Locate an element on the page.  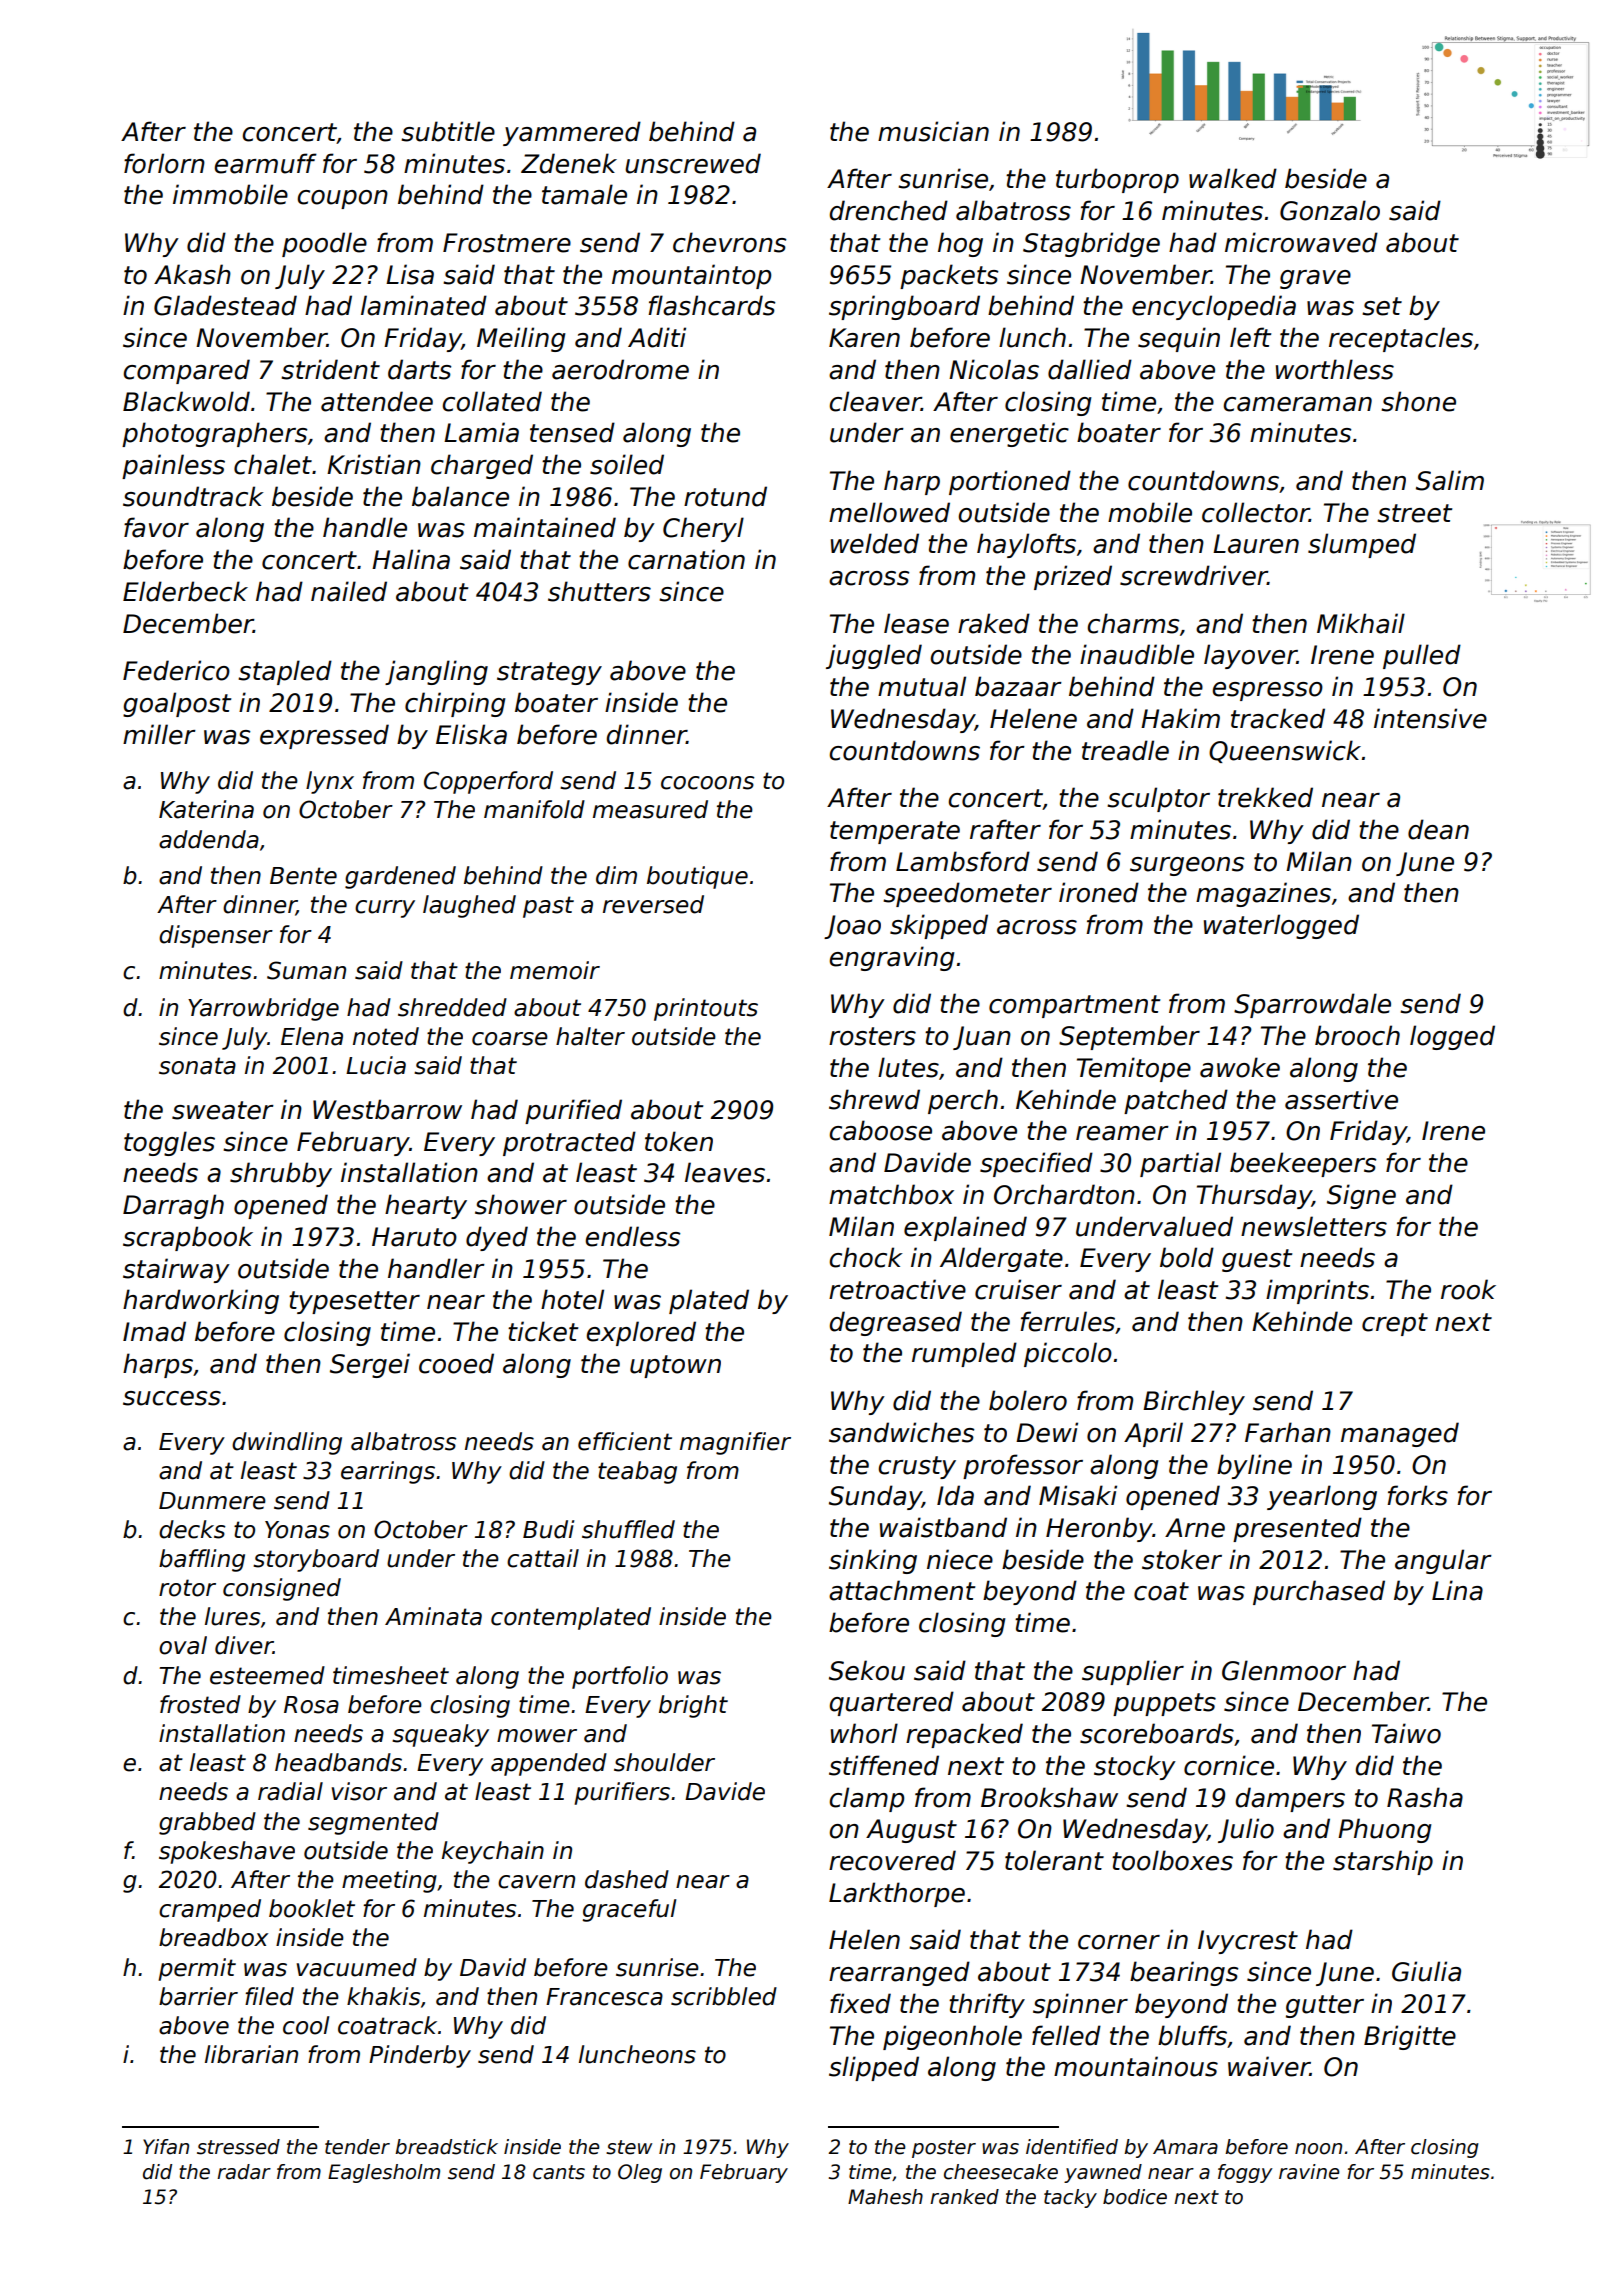
sonata is located at coordinates (197, 1066).
